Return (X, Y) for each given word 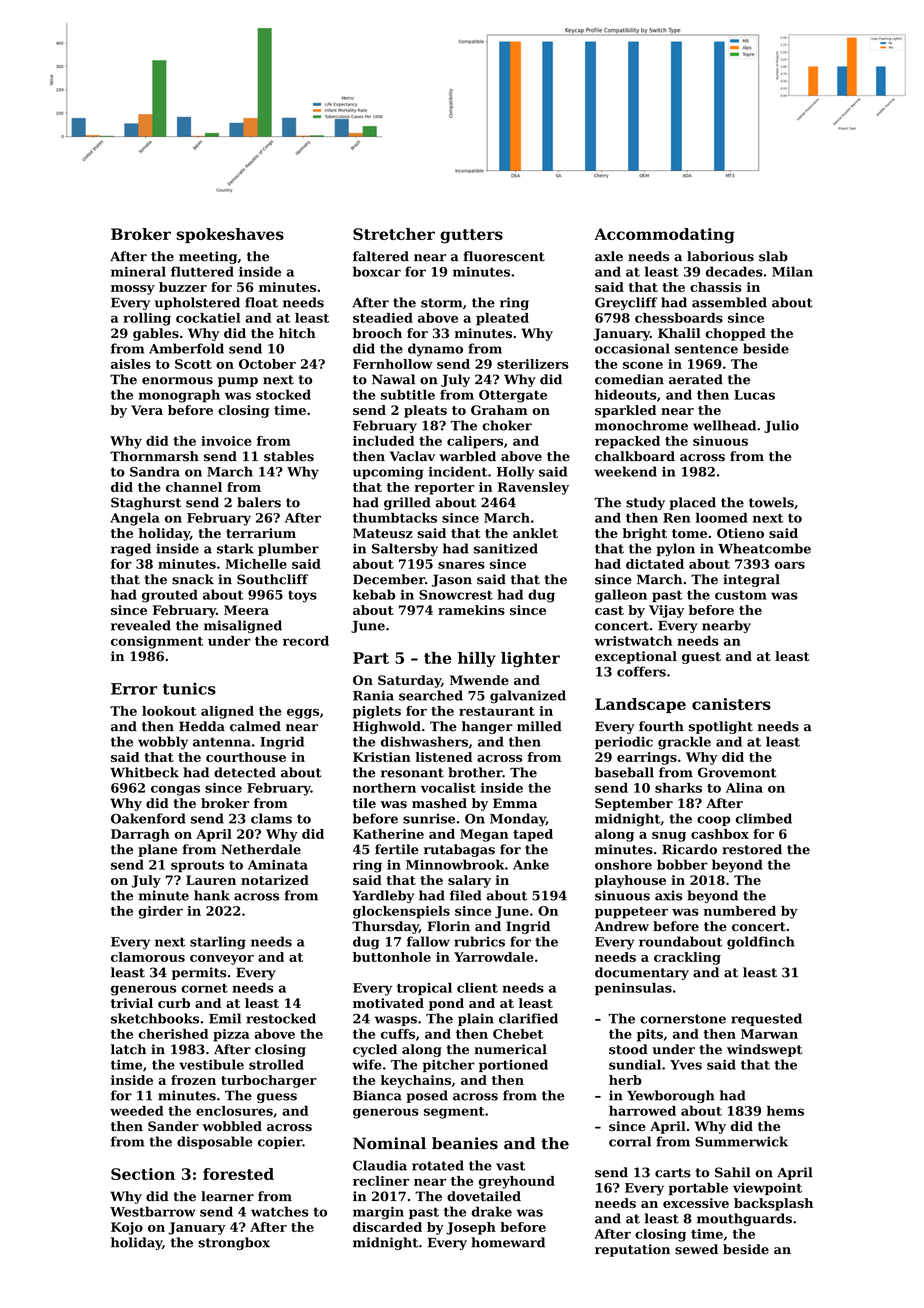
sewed (696, 1249)
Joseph (471, 1228)
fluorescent (504, 256)
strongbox (234, 1243)
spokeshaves (230, 235)
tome (689, 533)
